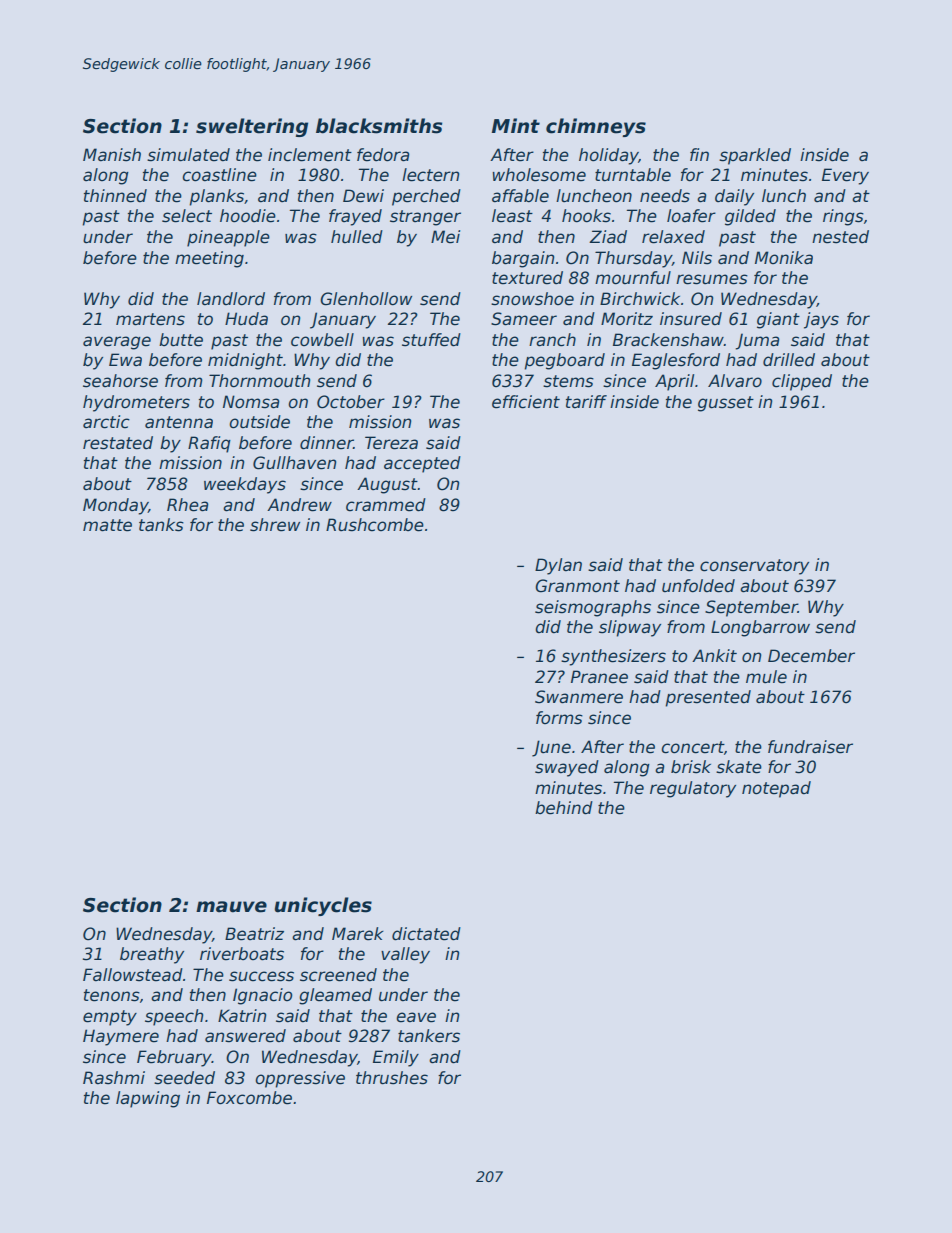 The width and height of the screenshot is (952, 1233). I want to click on Foxcombe, so click(249, 1098).
